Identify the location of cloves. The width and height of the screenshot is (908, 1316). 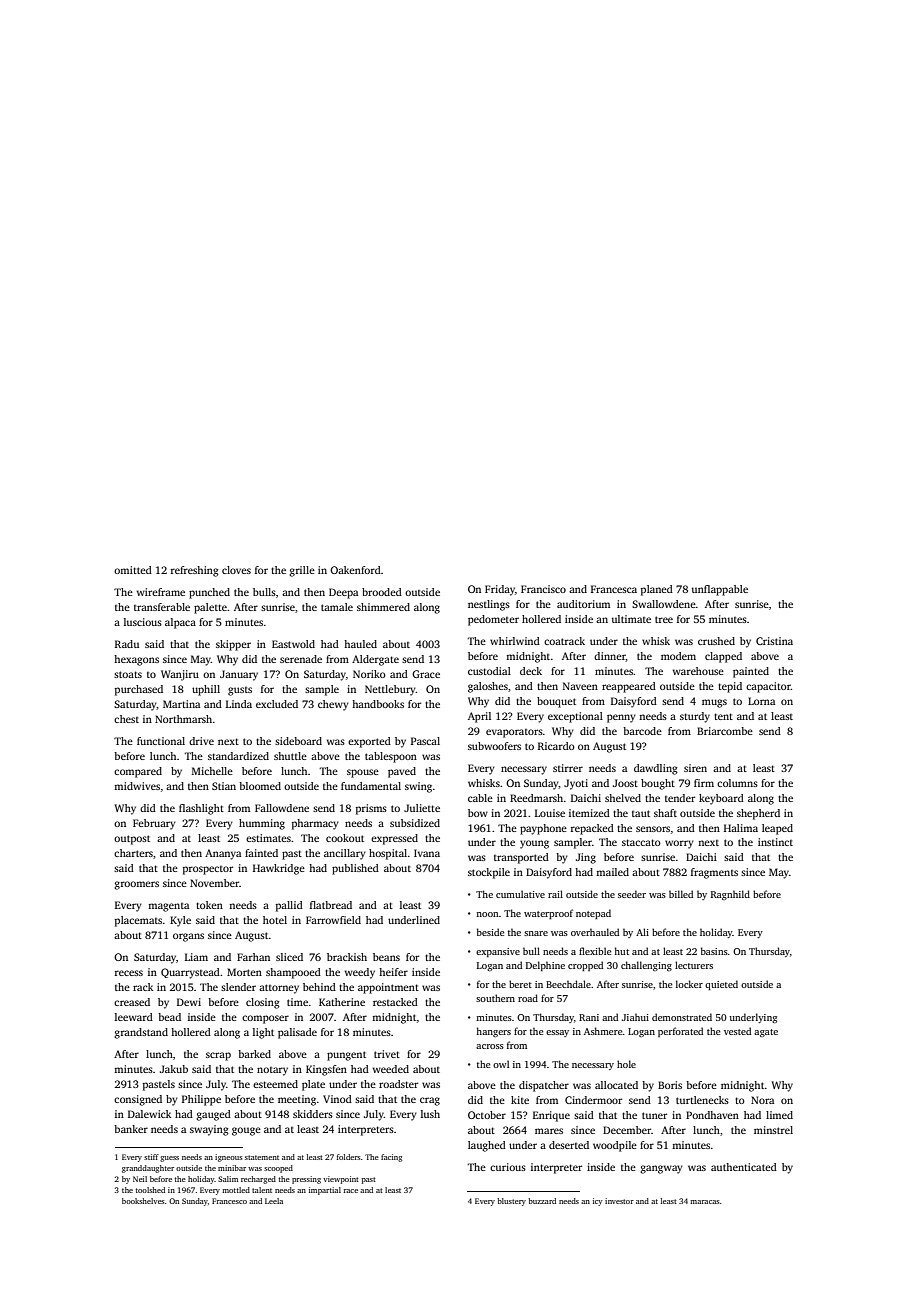
(236, 570).
